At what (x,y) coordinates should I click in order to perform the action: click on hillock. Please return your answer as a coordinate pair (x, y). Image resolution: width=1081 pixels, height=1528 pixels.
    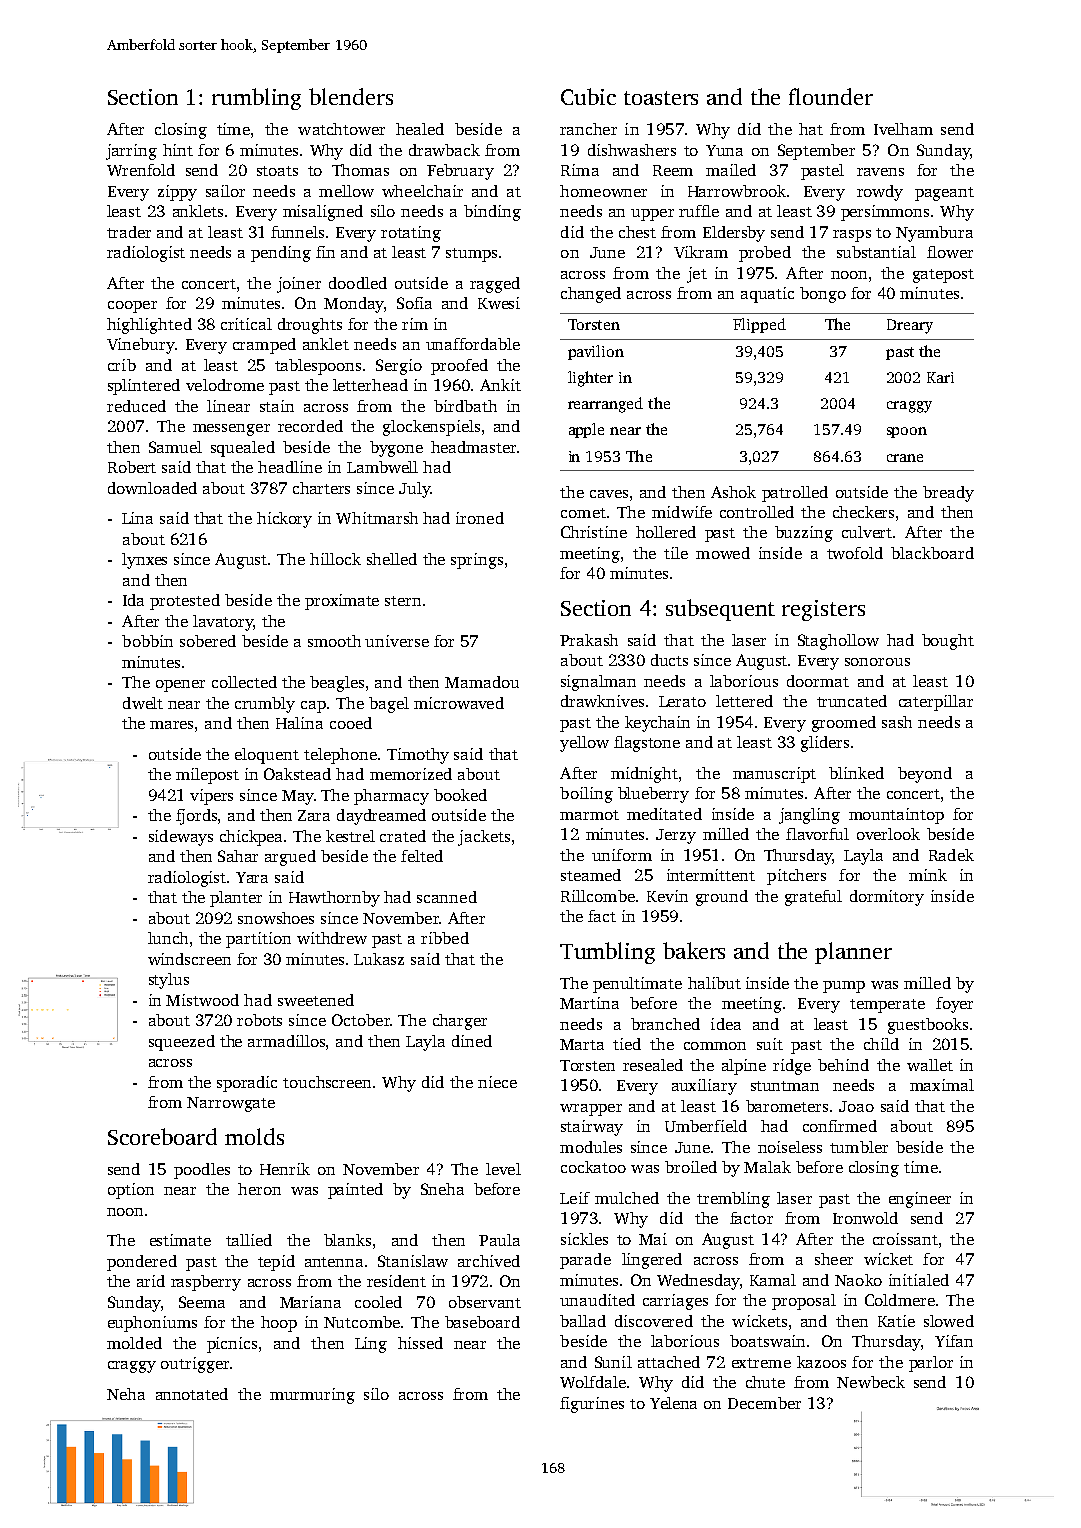
    Looking at the image, I should click on (335, 559).
